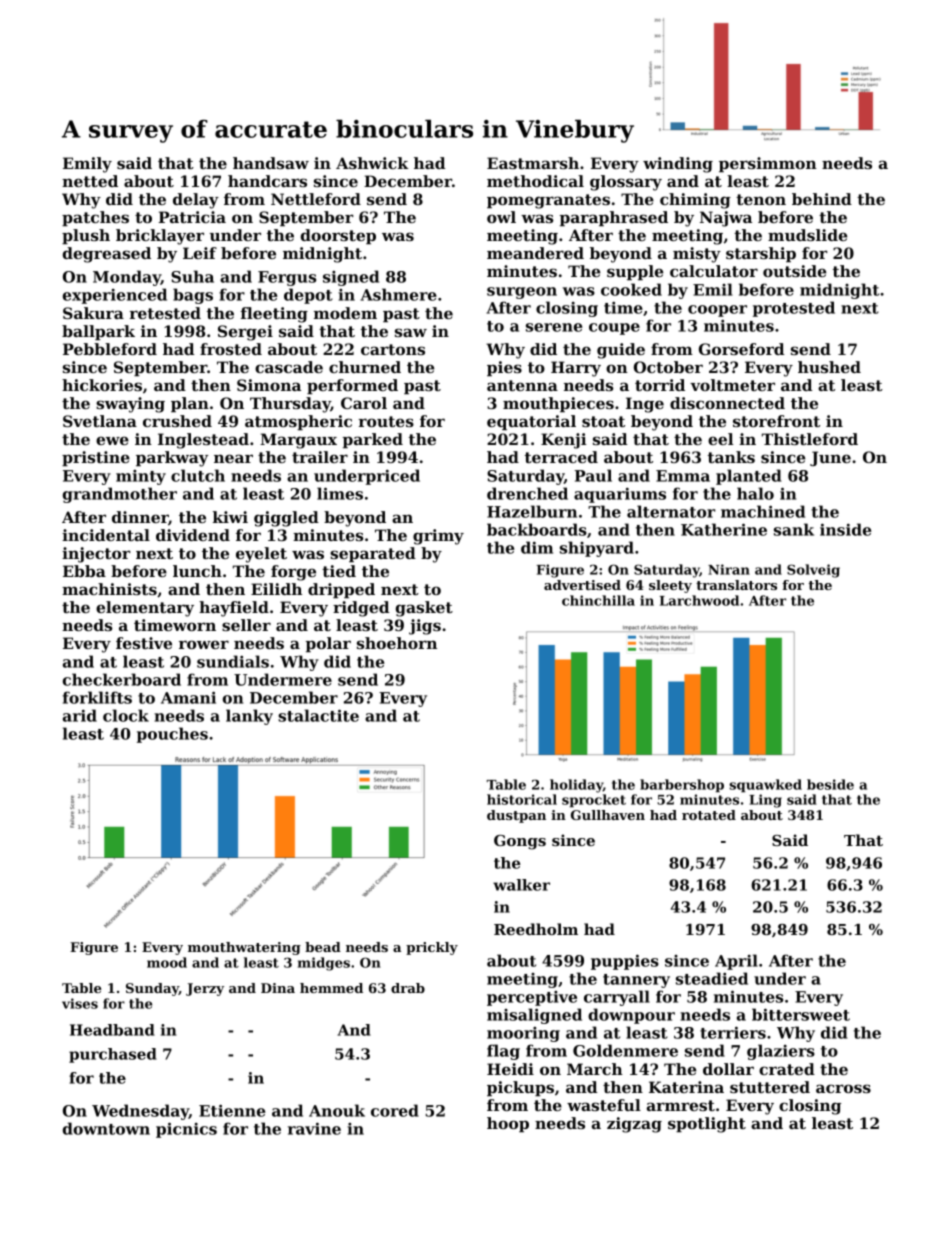 Image resolution: width=952 pixels, height=1233 pixels. What do you see at coordinates (80, 715) in the screenshot?
I see `arid` at bounding box center [80, 715].
